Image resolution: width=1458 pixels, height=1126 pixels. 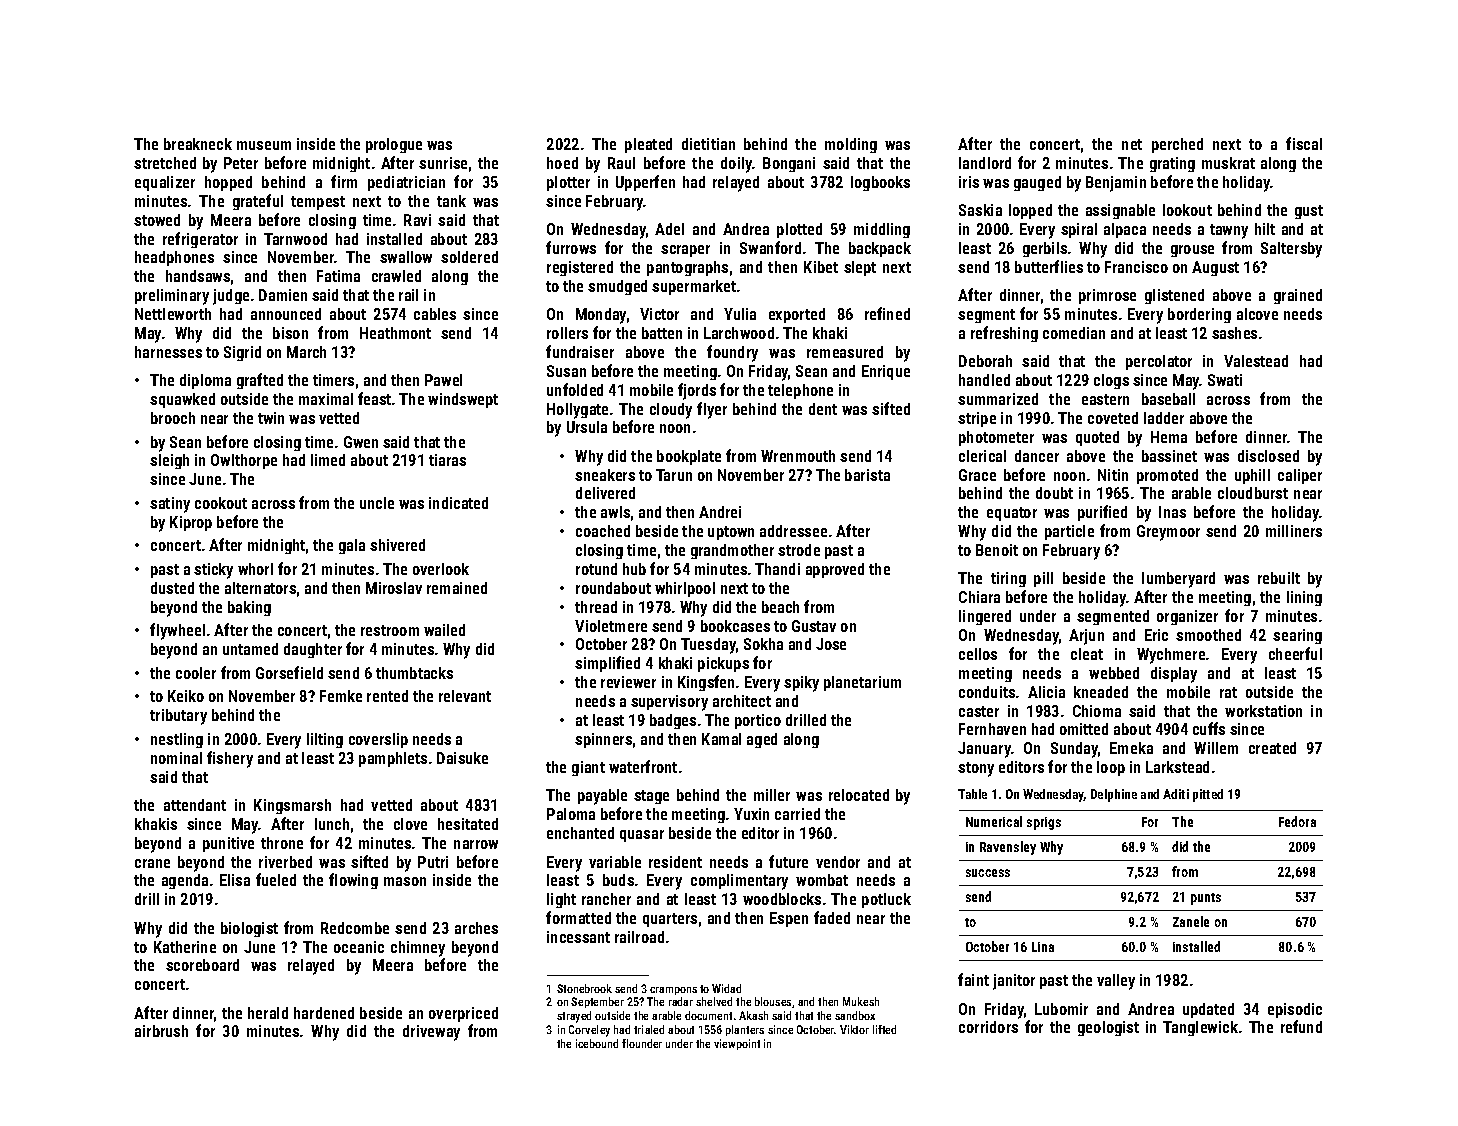 What do you see at coordinates (588, 768) in the page?
I see `giant` at bounding box center [588, 768].
